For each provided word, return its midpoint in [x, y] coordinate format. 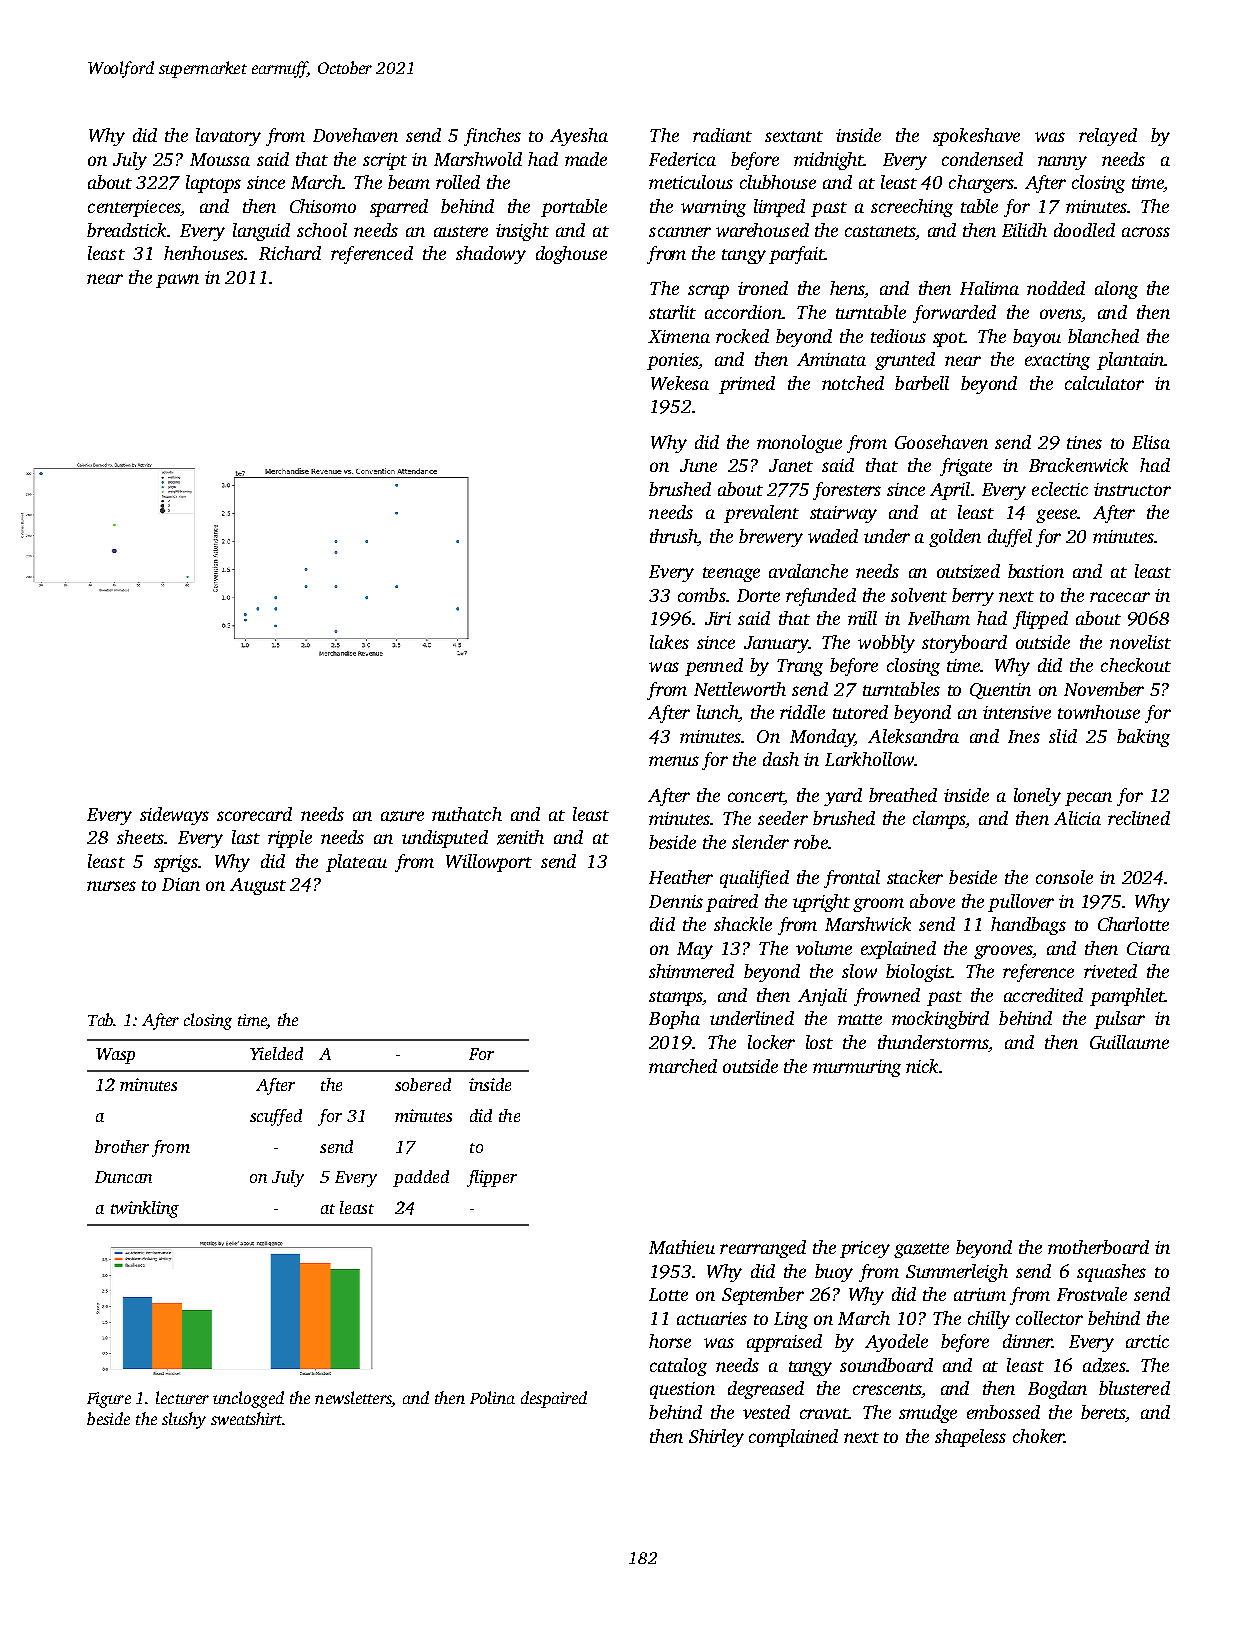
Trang [800, 667]
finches [492, 137]
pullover [1021, 903]
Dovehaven [355, 135]
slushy [184, 1420]
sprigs [176, 863]
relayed [1108, 137]
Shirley [716, 1438]
